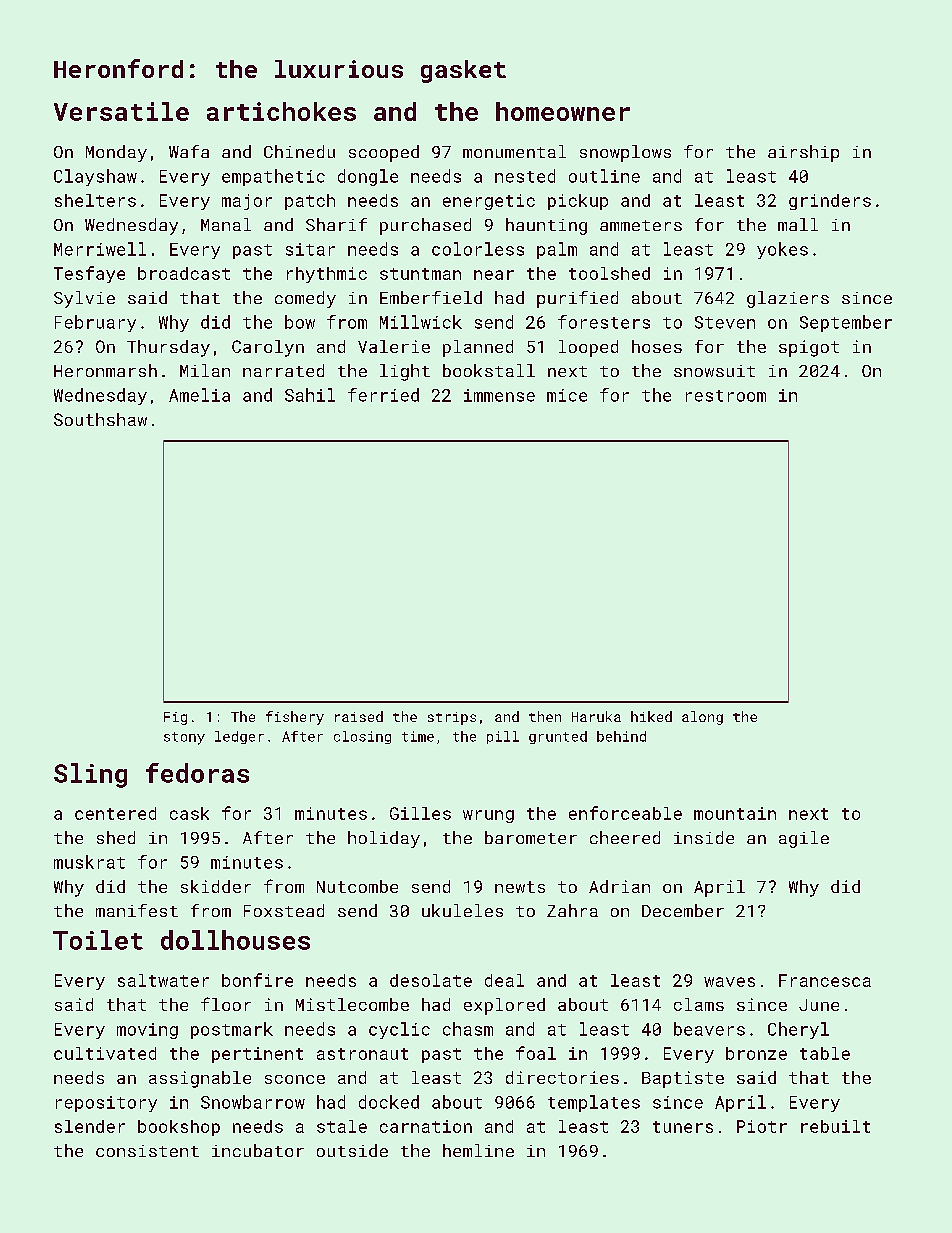 This image has width=952, height=1233. Describe the element at coordinates (563, 111) in the image. I see `homeowner` at that location.
